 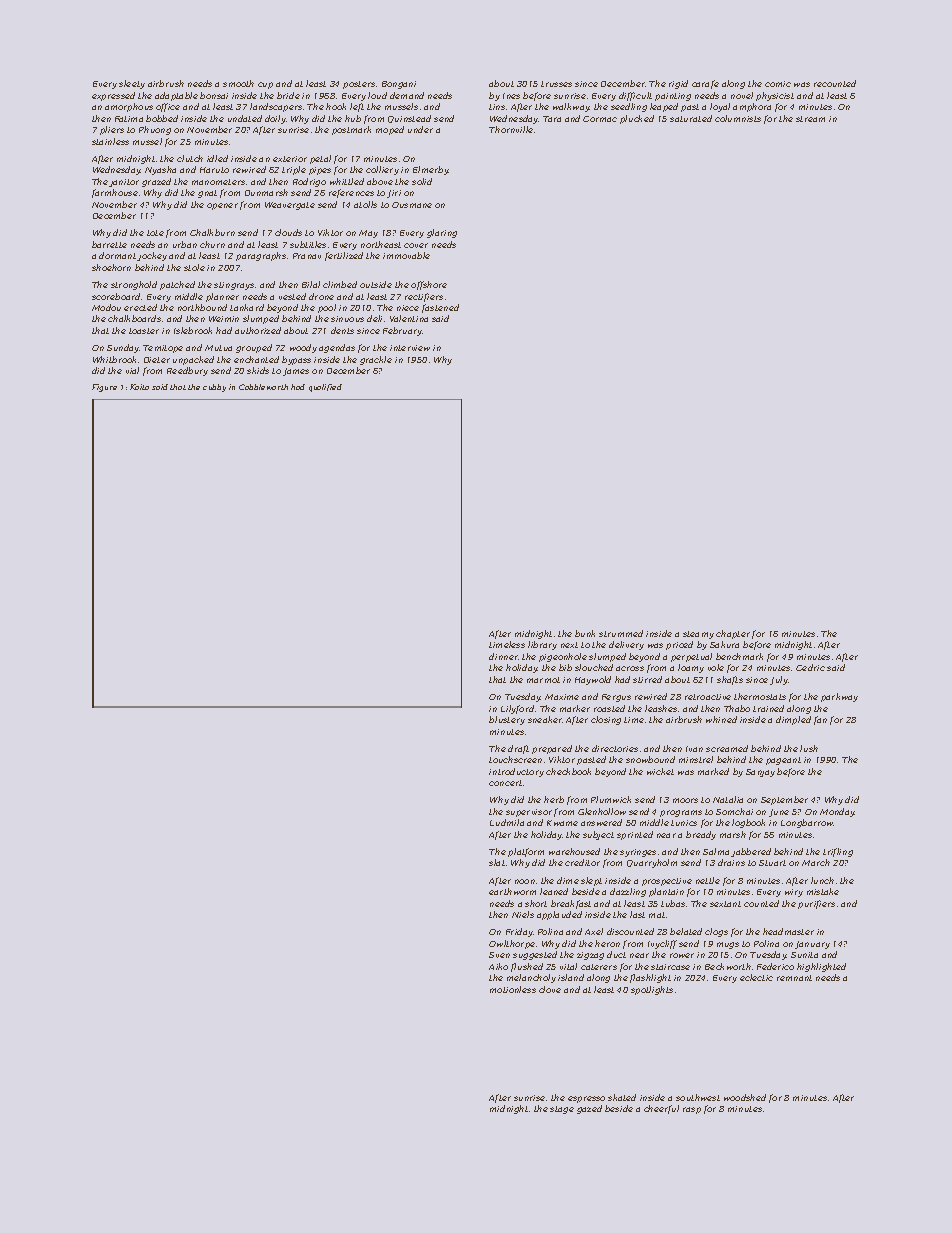 I want to click on farmhouse, so click(x=115, y=193).
